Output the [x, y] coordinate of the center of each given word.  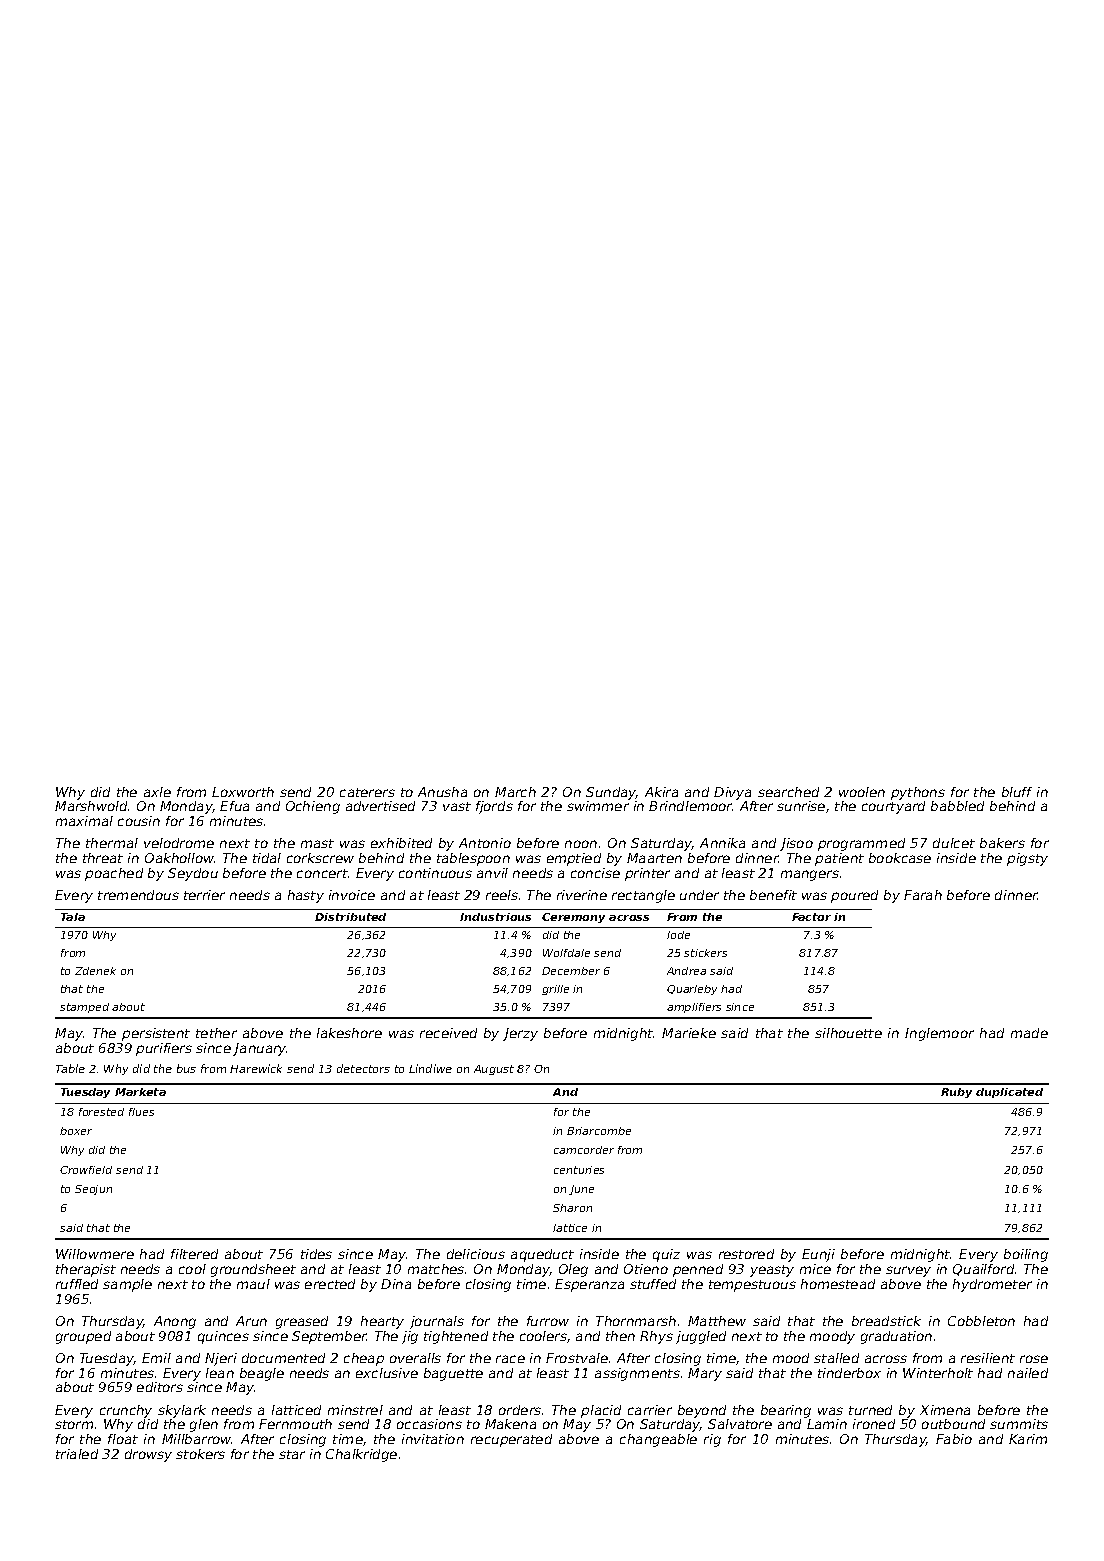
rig [712, 1440]
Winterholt [938, 1373]
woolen [862, 792]
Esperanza [589, 1285]
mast [317, 843]
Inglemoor [939, 1034]
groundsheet [253, 1270]
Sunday [611, 793]
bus [186, 1068]
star [292, 1454]
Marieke [689, 1033]
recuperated [511, 1440]
